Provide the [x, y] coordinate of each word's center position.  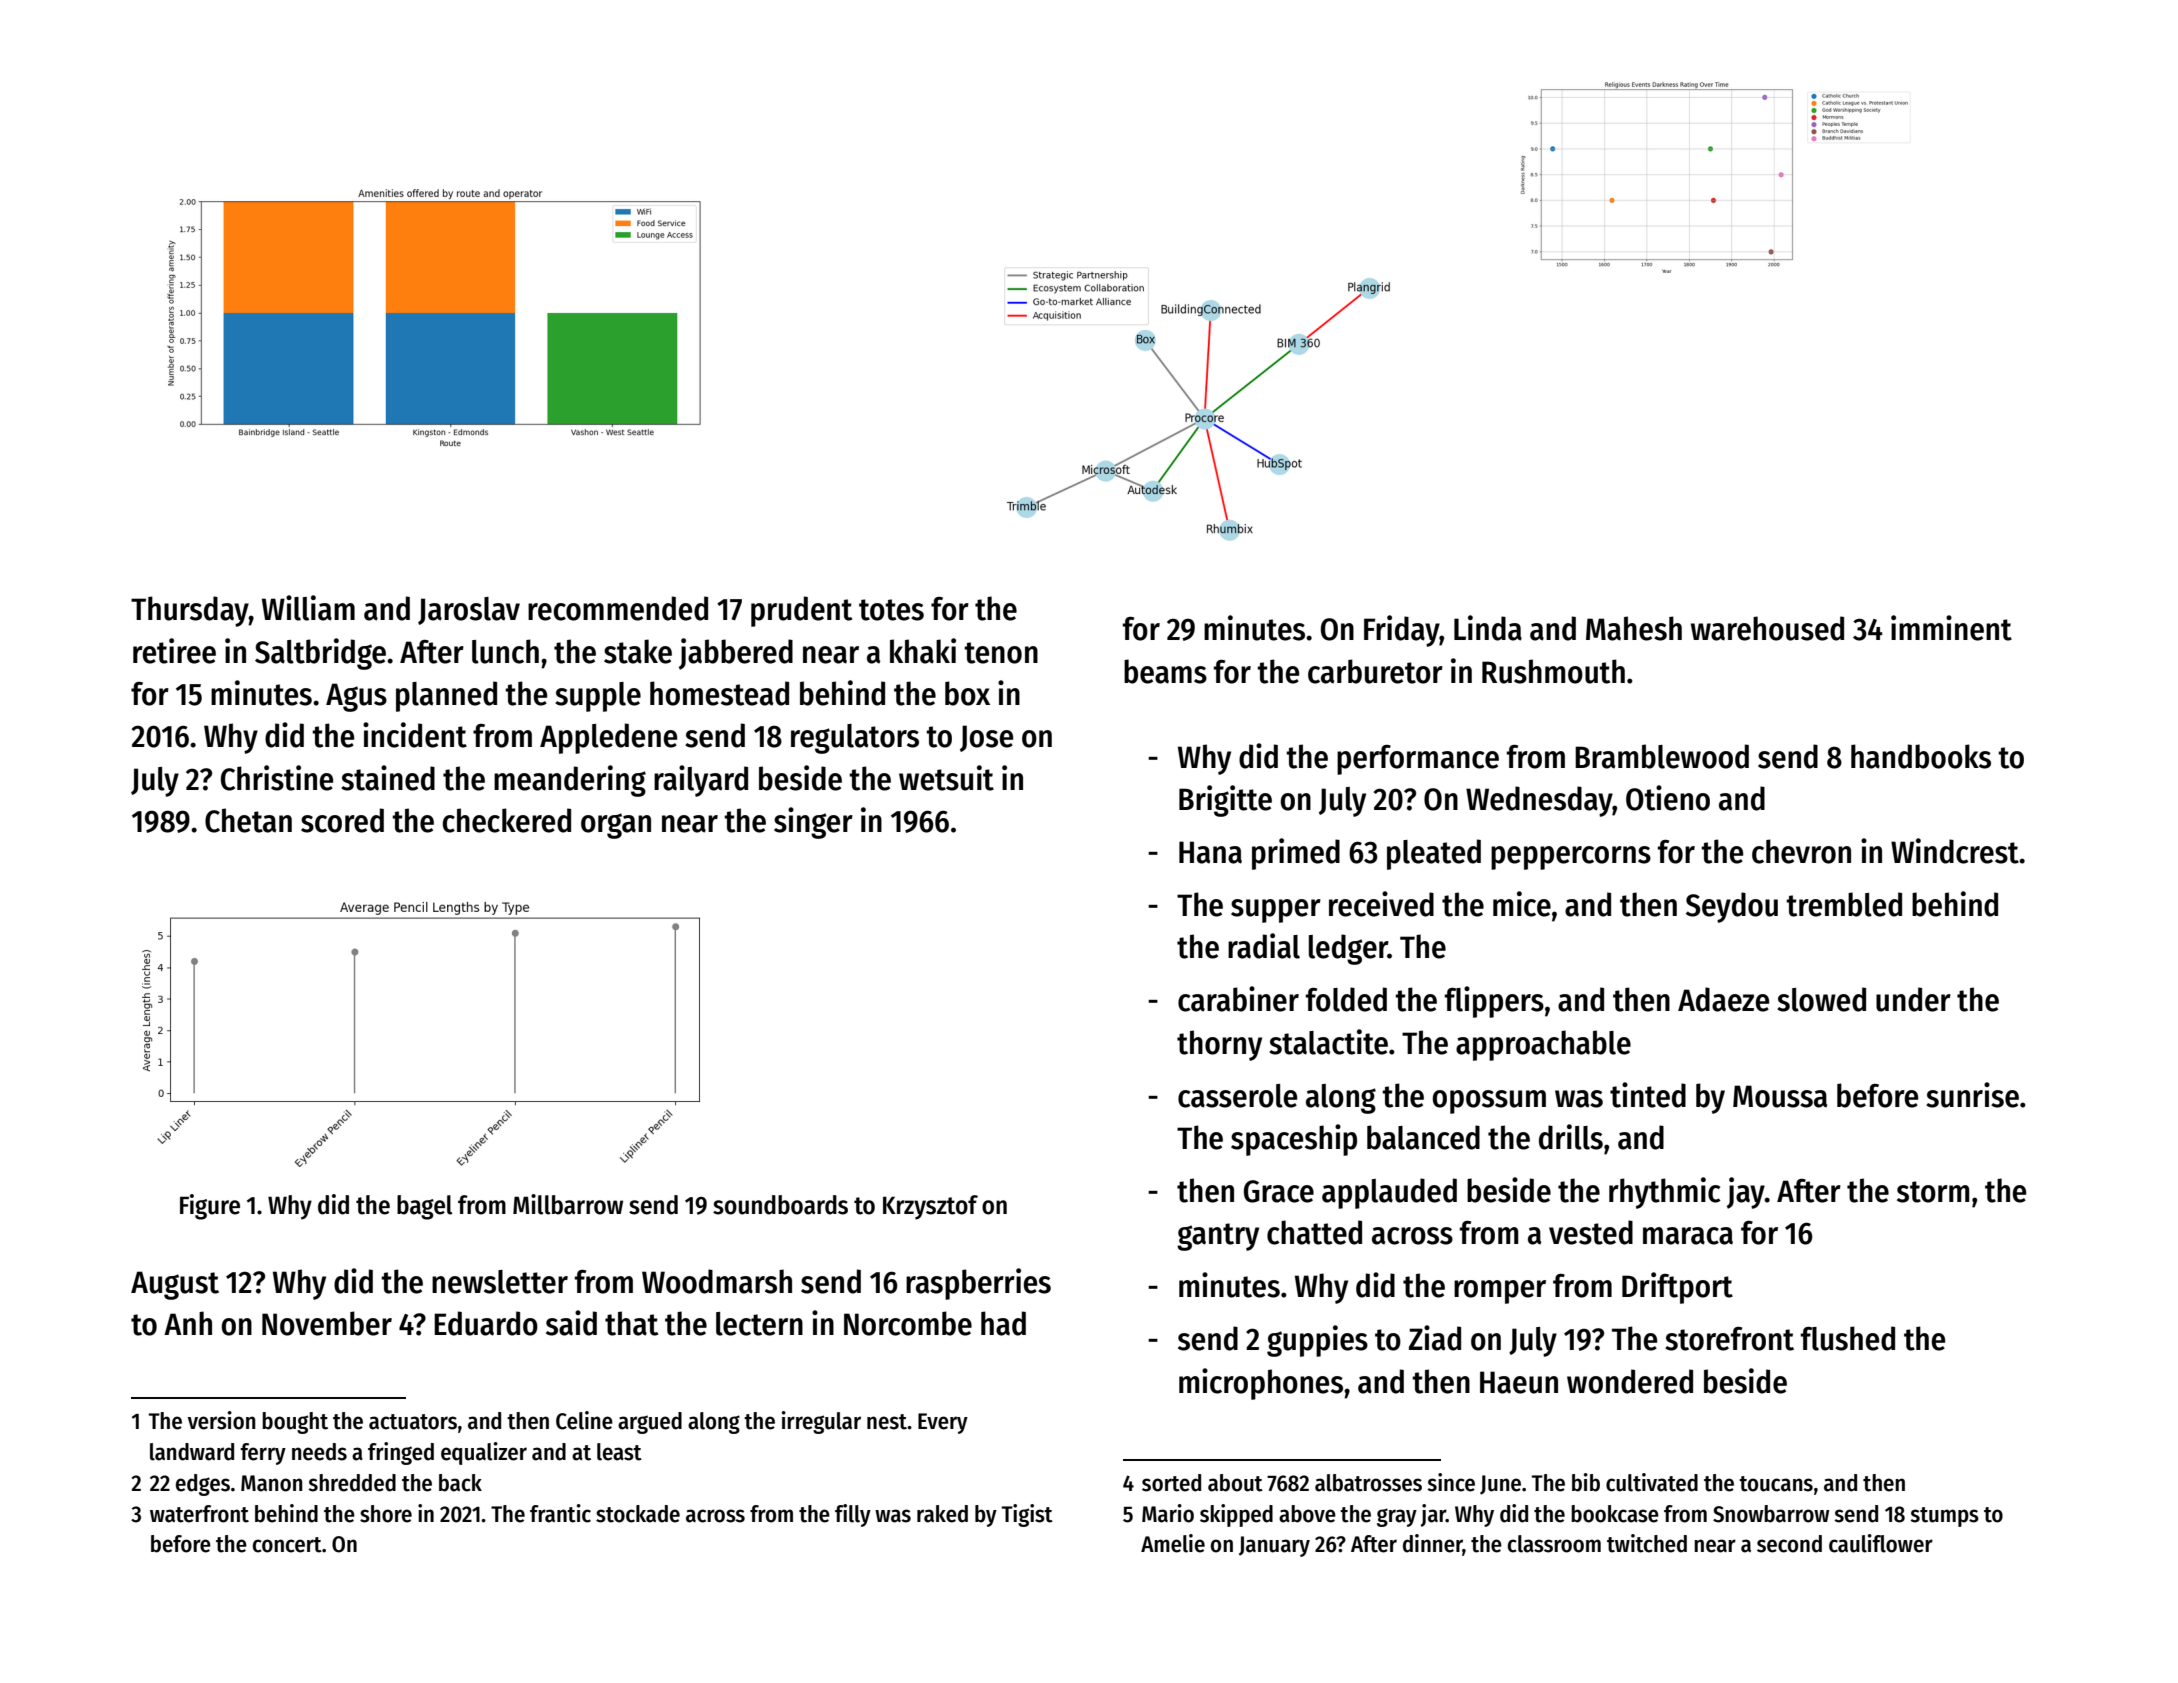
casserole [1237, 1096]
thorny [1219, 1045]
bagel [424, 1207]
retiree [174, 651]
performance [1418, 760]
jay [1746, 1193]
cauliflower [1881, 1543]
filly [853, 1515]
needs [319, 1452]
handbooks [1921, 756]
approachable [1543, 1045]
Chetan [248, 820]
